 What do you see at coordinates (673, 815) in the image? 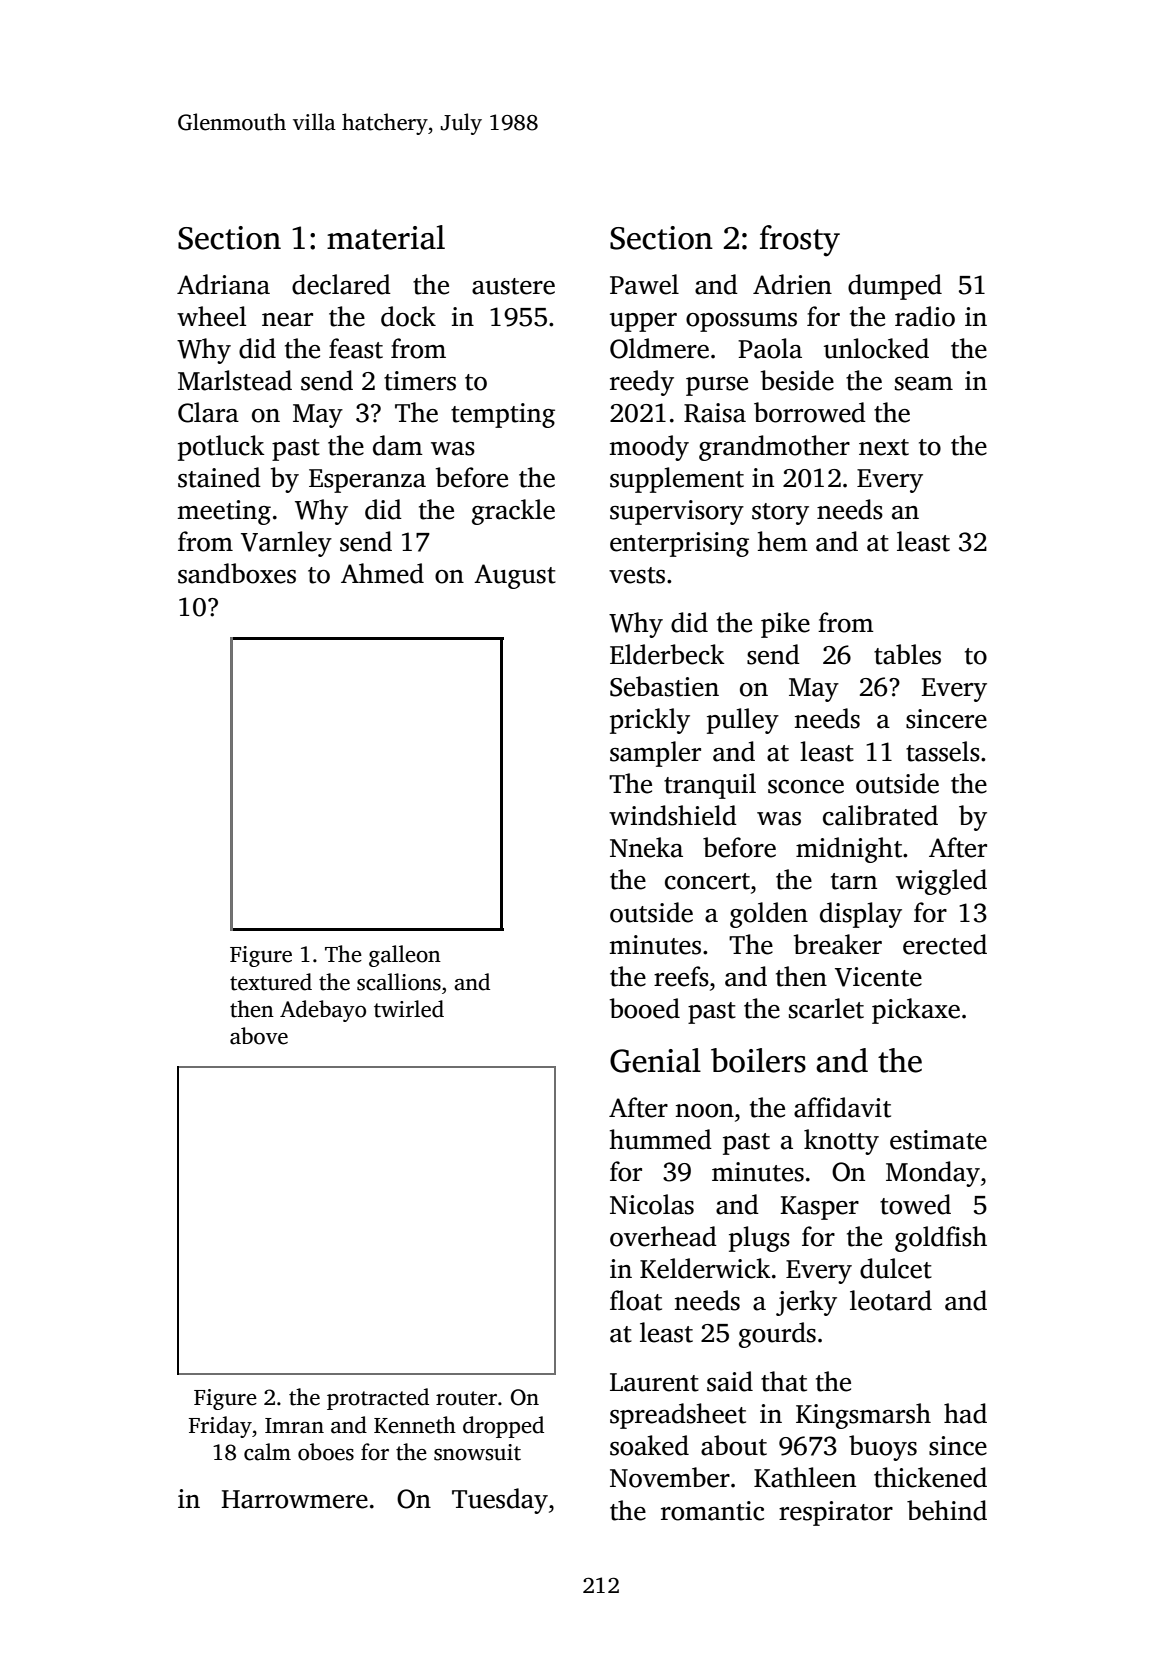
I see `windshield` at bounding box center [673, 815].
